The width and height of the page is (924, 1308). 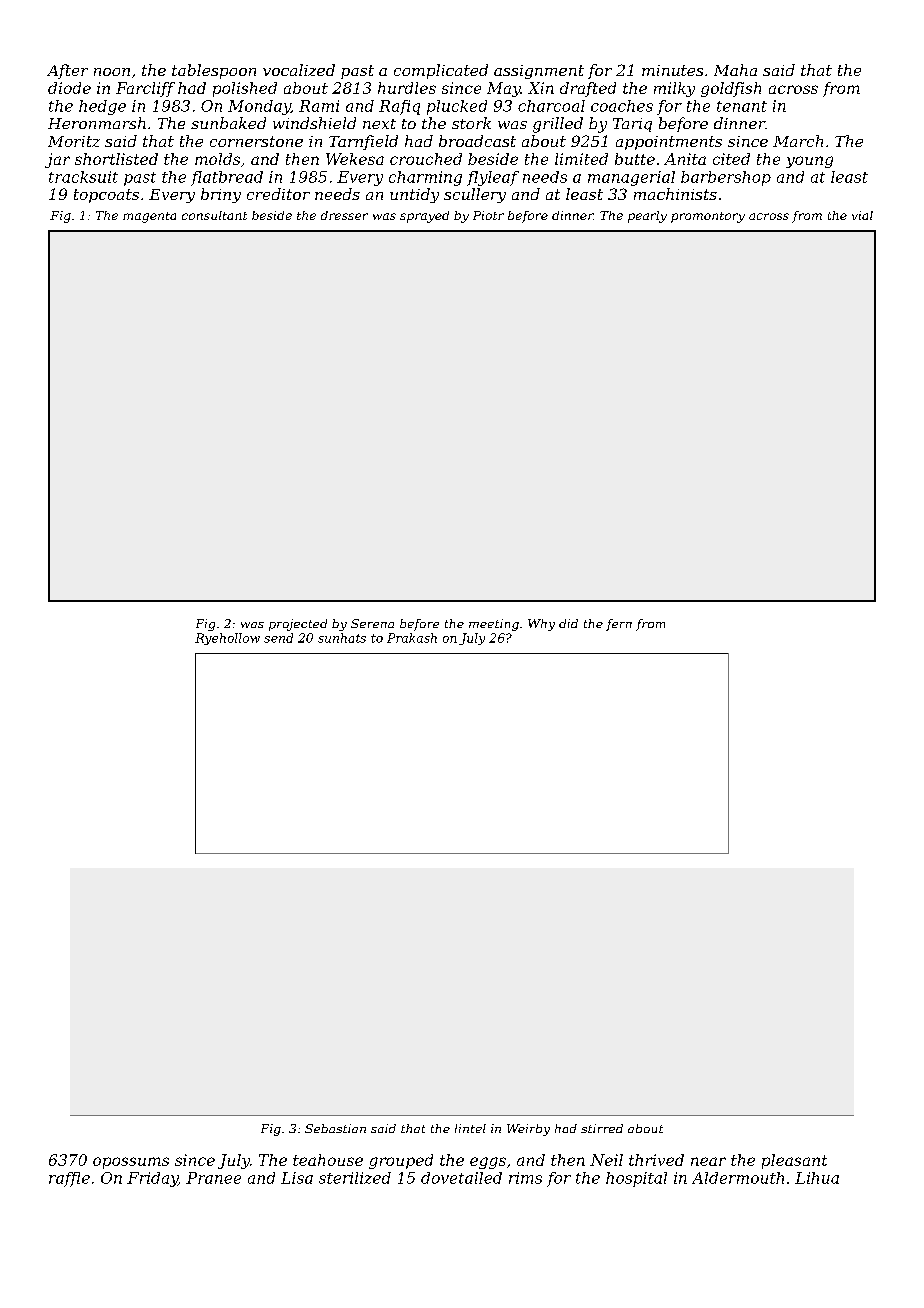 What do you see at coordinates (278, 194) in the page?
I see `creditor` at bounding box center [278, 194].
